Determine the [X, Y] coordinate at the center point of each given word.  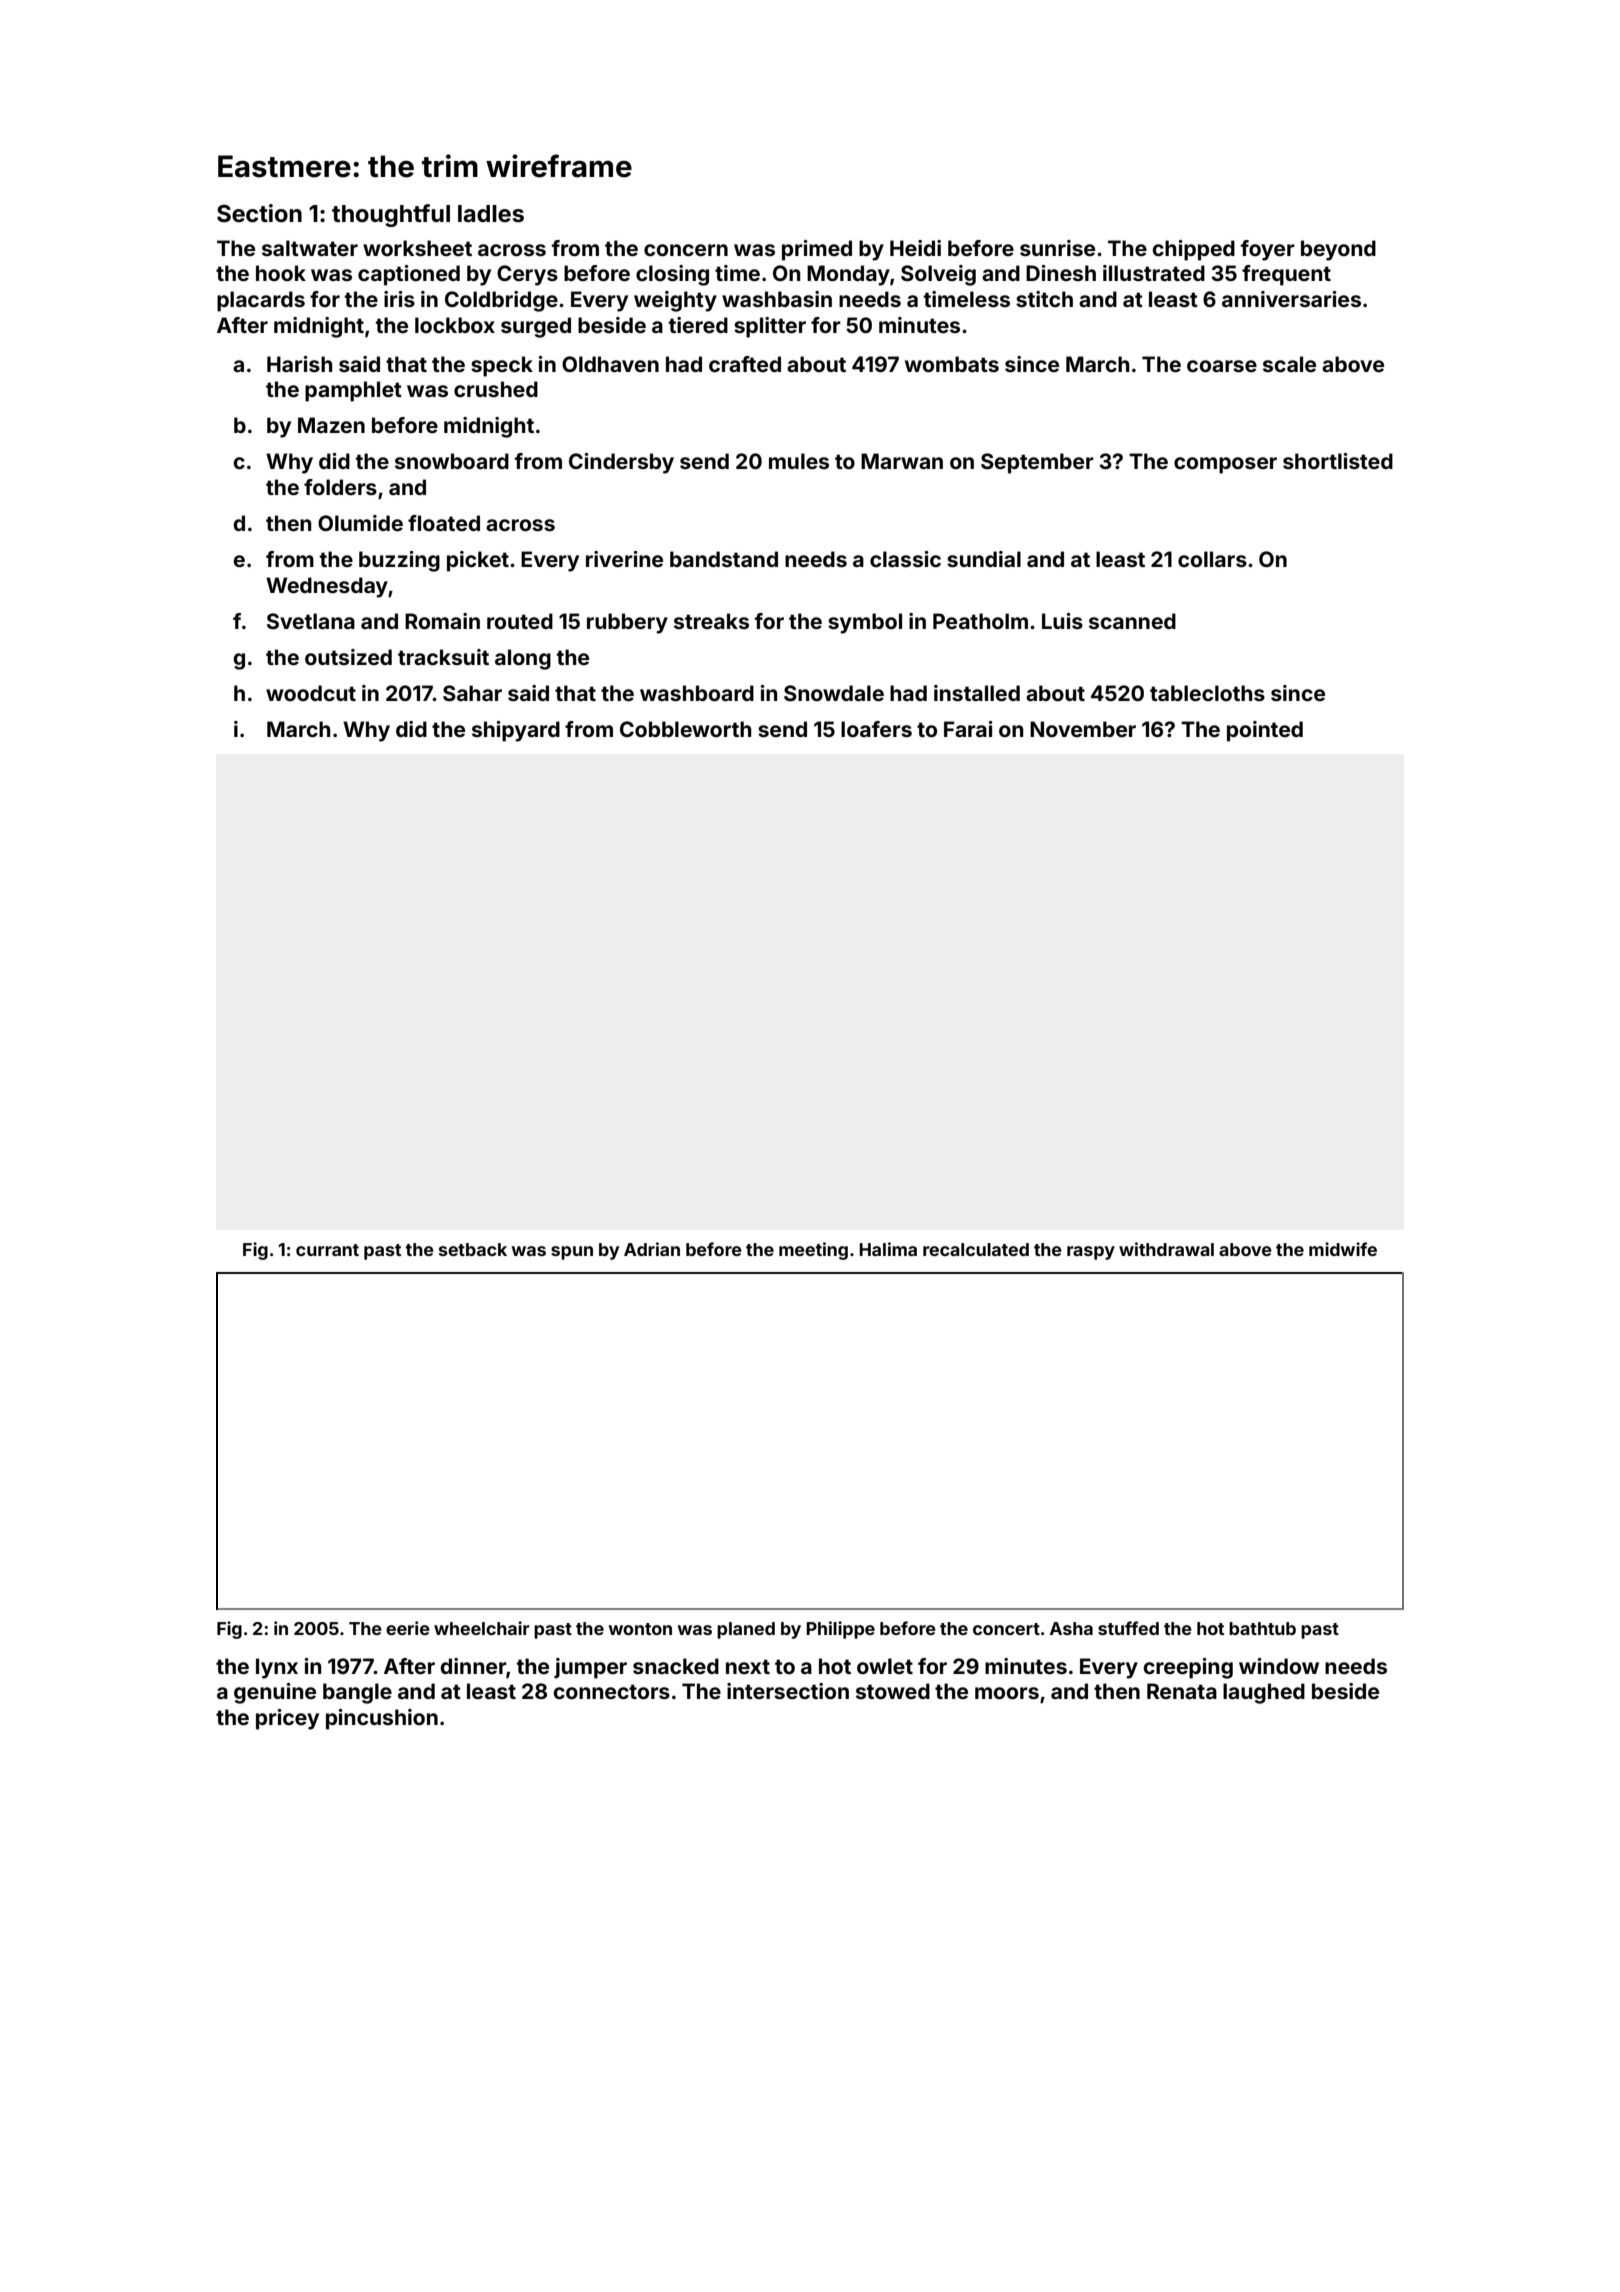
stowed [893, 1691]
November [1083, 729]
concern [686, 250]
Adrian [652, 1249]
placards [261, 301]
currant [327, 1250]
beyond [1338, 250]
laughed [1264, 1693]
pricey [287, 1719]
